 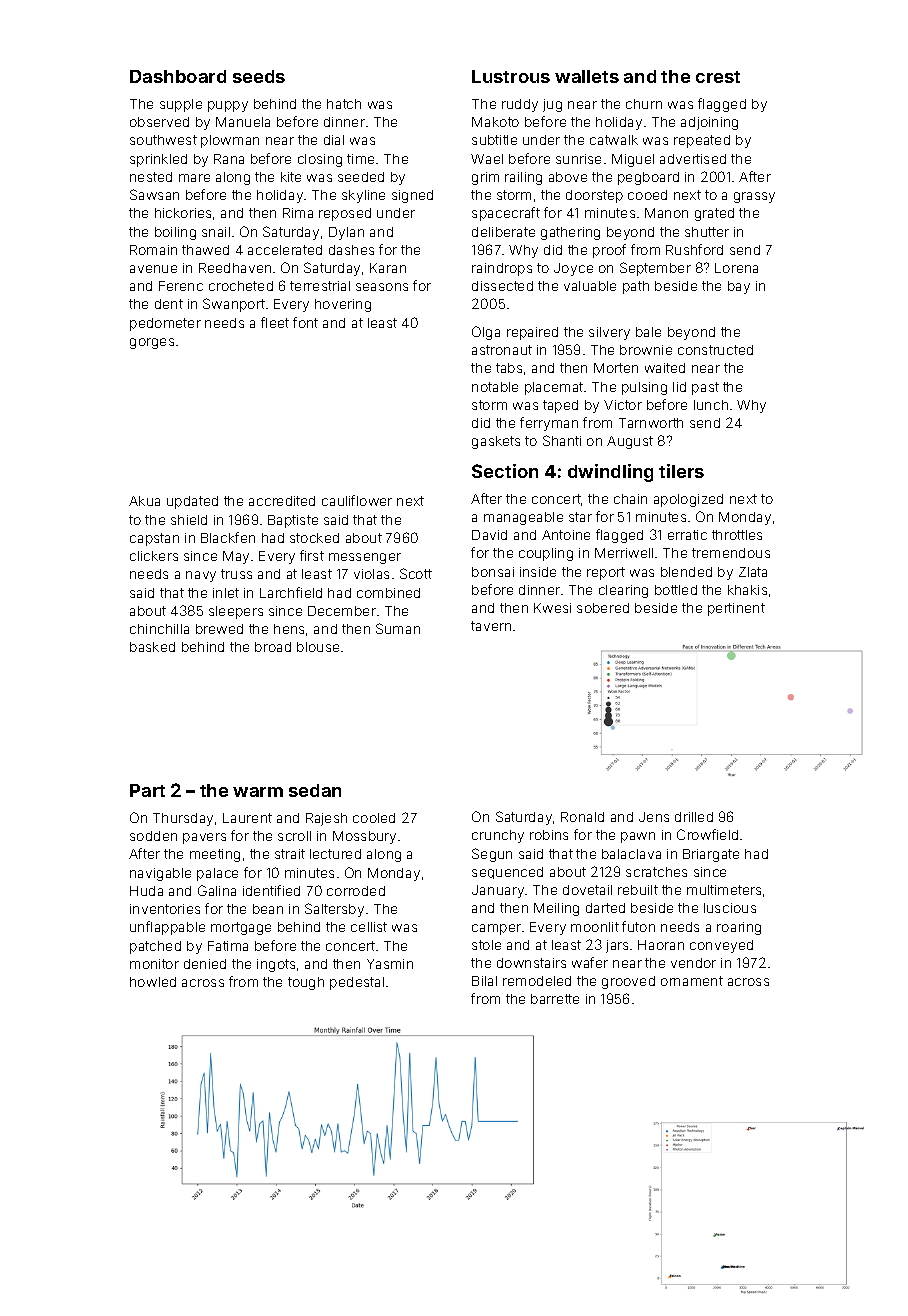 I want to click on strait, so click(x=290, y=854).
